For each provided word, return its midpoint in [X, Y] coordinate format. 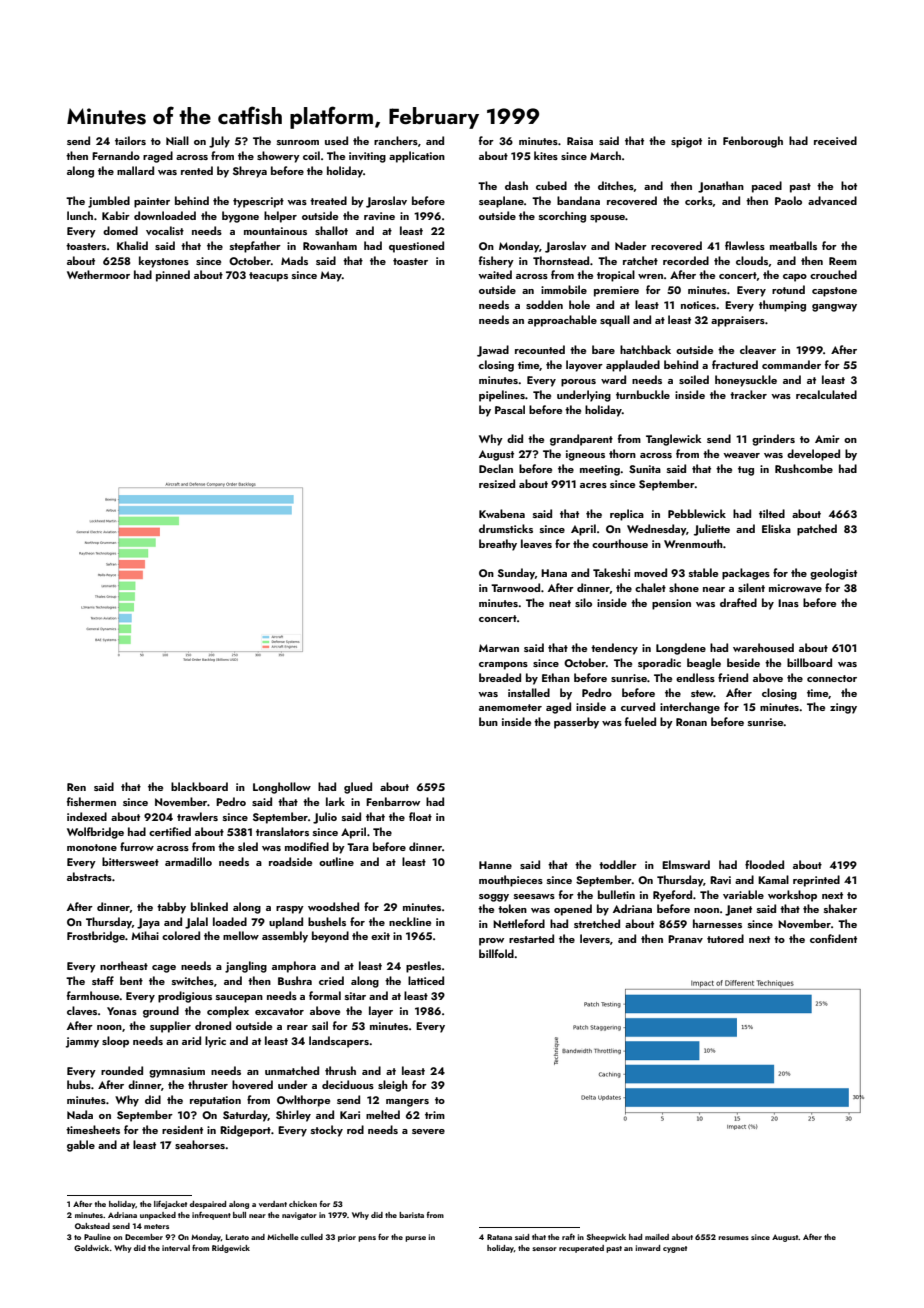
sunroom [298, 142]
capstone [834, 292]
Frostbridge [96, 937]
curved [638, 706]
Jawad [493, 351]
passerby [576, 723]
